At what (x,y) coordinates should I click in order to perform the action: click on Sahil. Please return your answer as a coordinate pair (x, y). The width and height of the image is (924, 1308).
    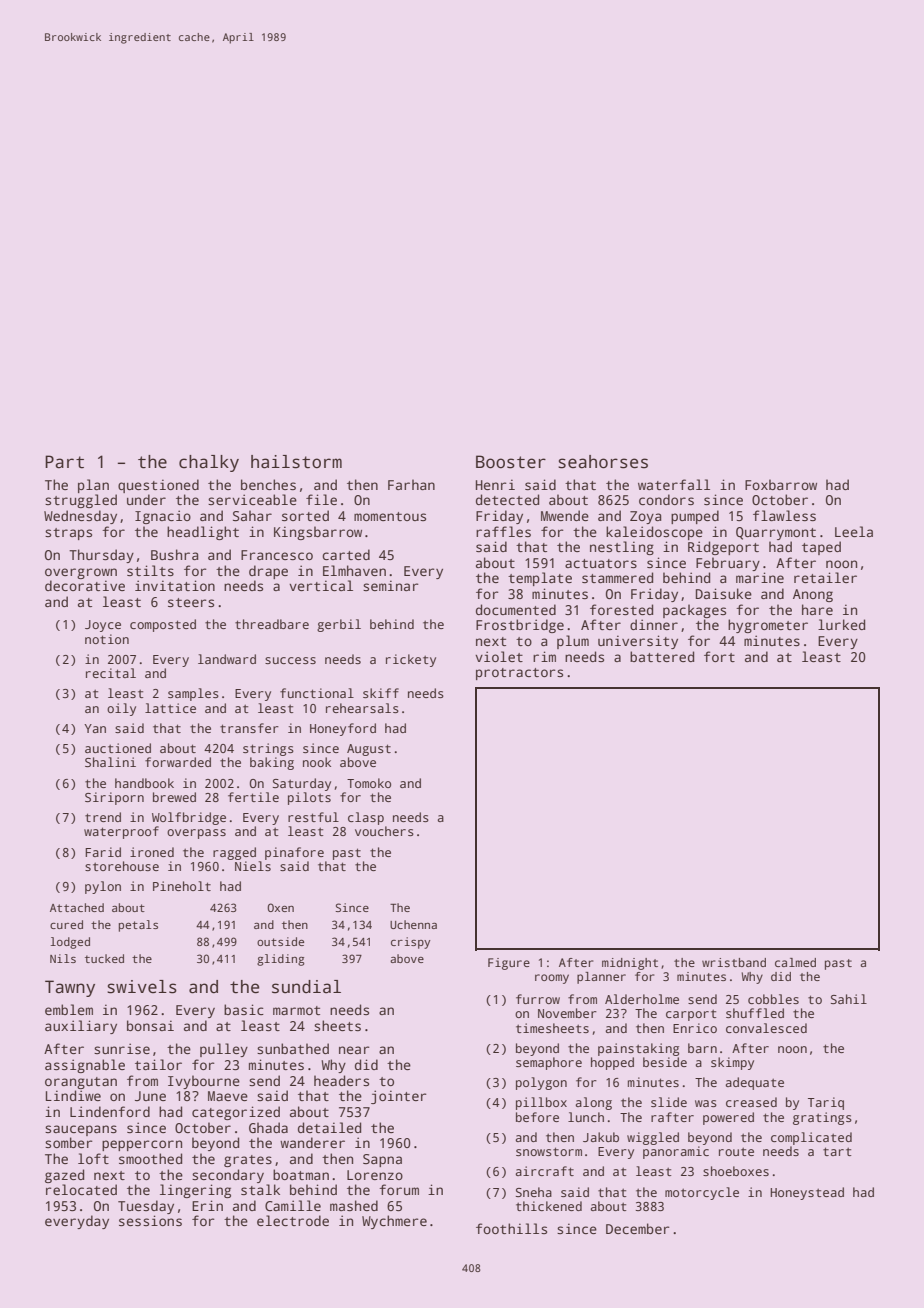
    Looking at the image, I should click on (849, 999).
